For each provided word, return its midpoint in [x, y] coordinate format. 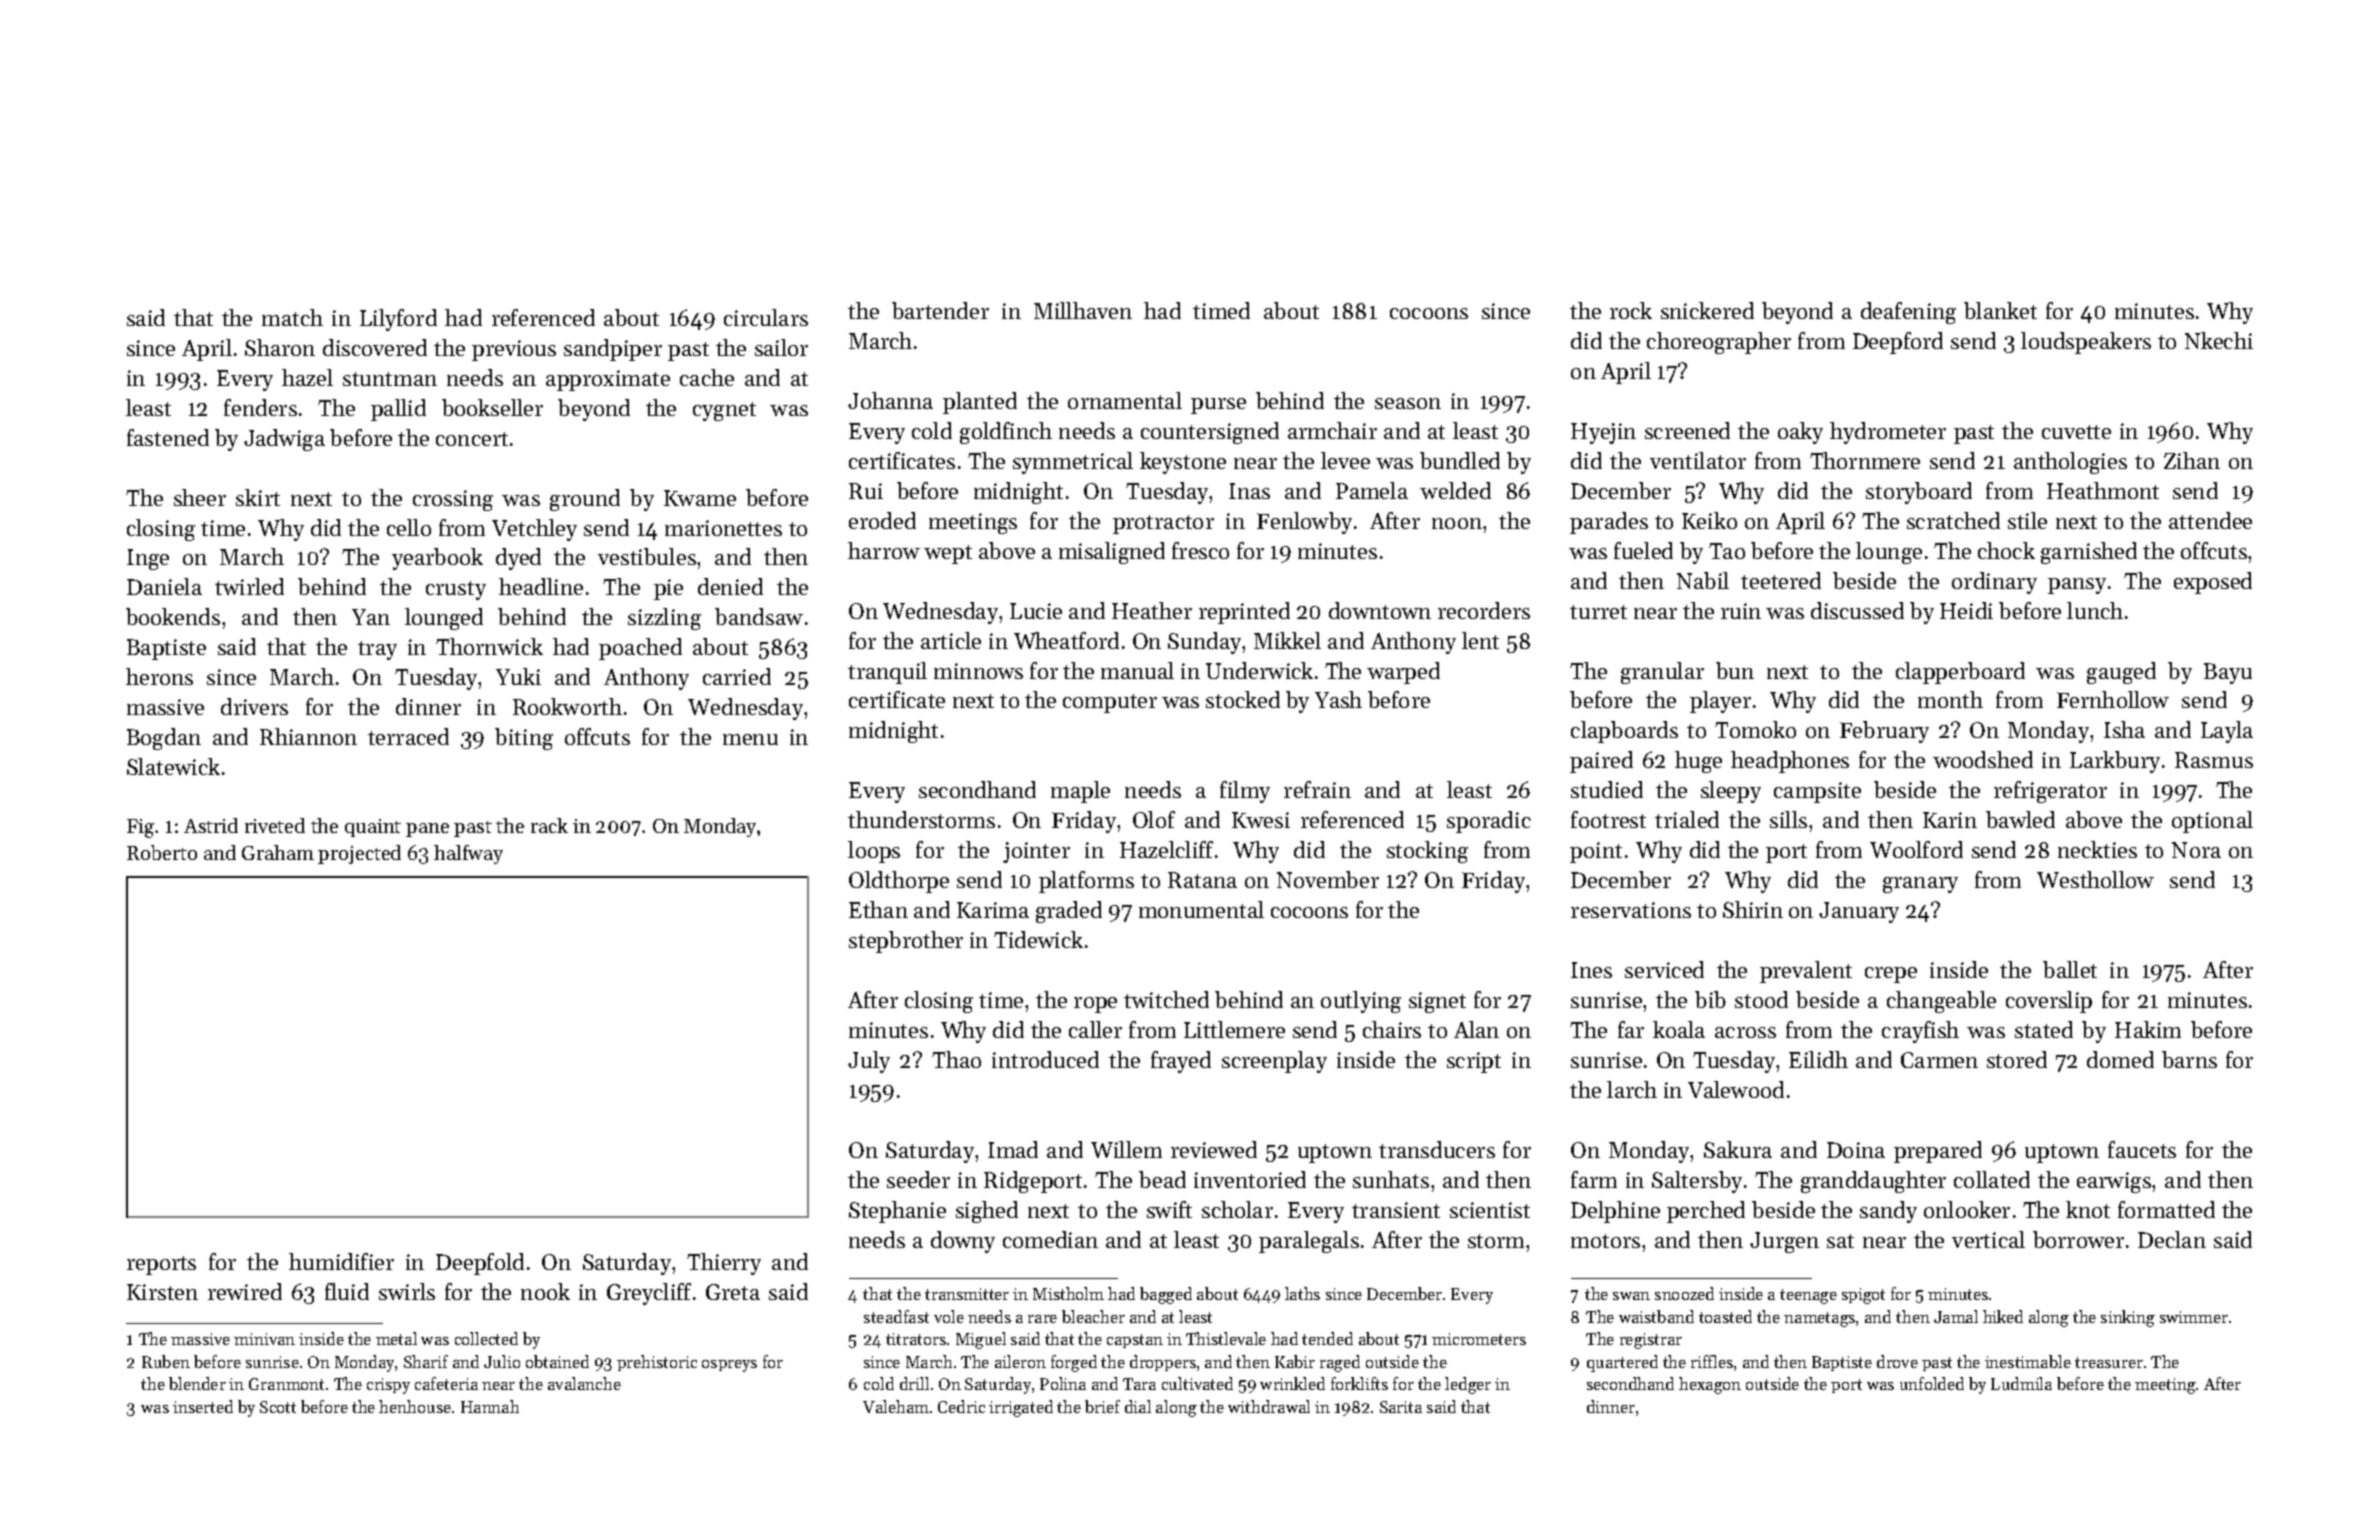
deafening [1908, 313]
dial [1138, 1406]
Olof [1154, 819]
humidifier [341, 1261]
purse [1218, 406]
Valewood [1736, 1089]
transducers [1437, 1149]
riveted [275, 825]
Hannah [490, 1406]
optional [2212, 822]
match [292, 317]
